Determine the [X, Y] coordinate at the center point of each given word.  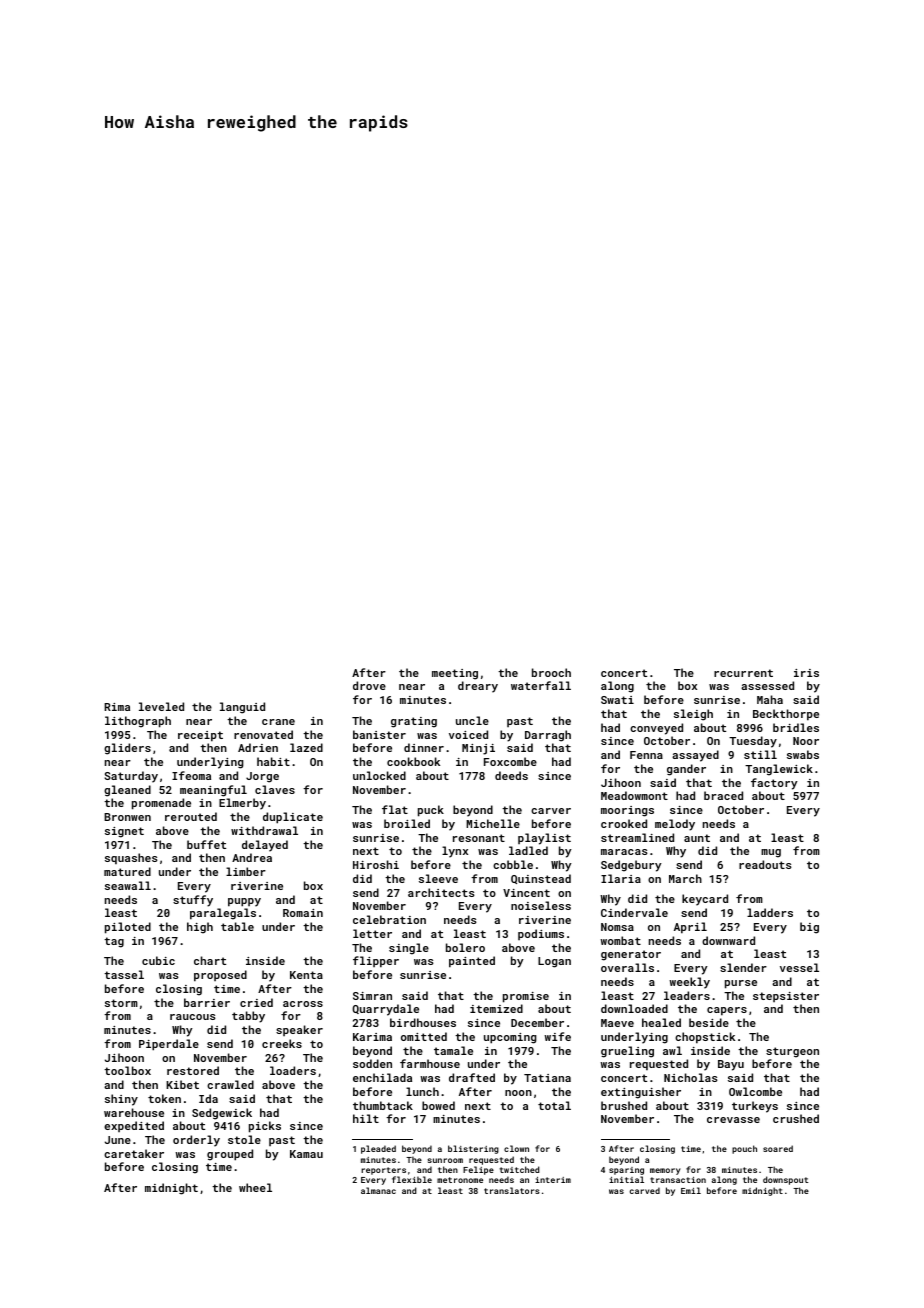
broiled [407, 823]
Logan [554, 962]
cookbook [413, 761]
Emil [691, 1190]
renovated [263, 734]
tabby [248, 1017]
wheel [255, 1187]
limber [246, 871]
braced [723, 795]
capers [727, 1011]
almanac [378, 1190]
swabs [803, 754]
